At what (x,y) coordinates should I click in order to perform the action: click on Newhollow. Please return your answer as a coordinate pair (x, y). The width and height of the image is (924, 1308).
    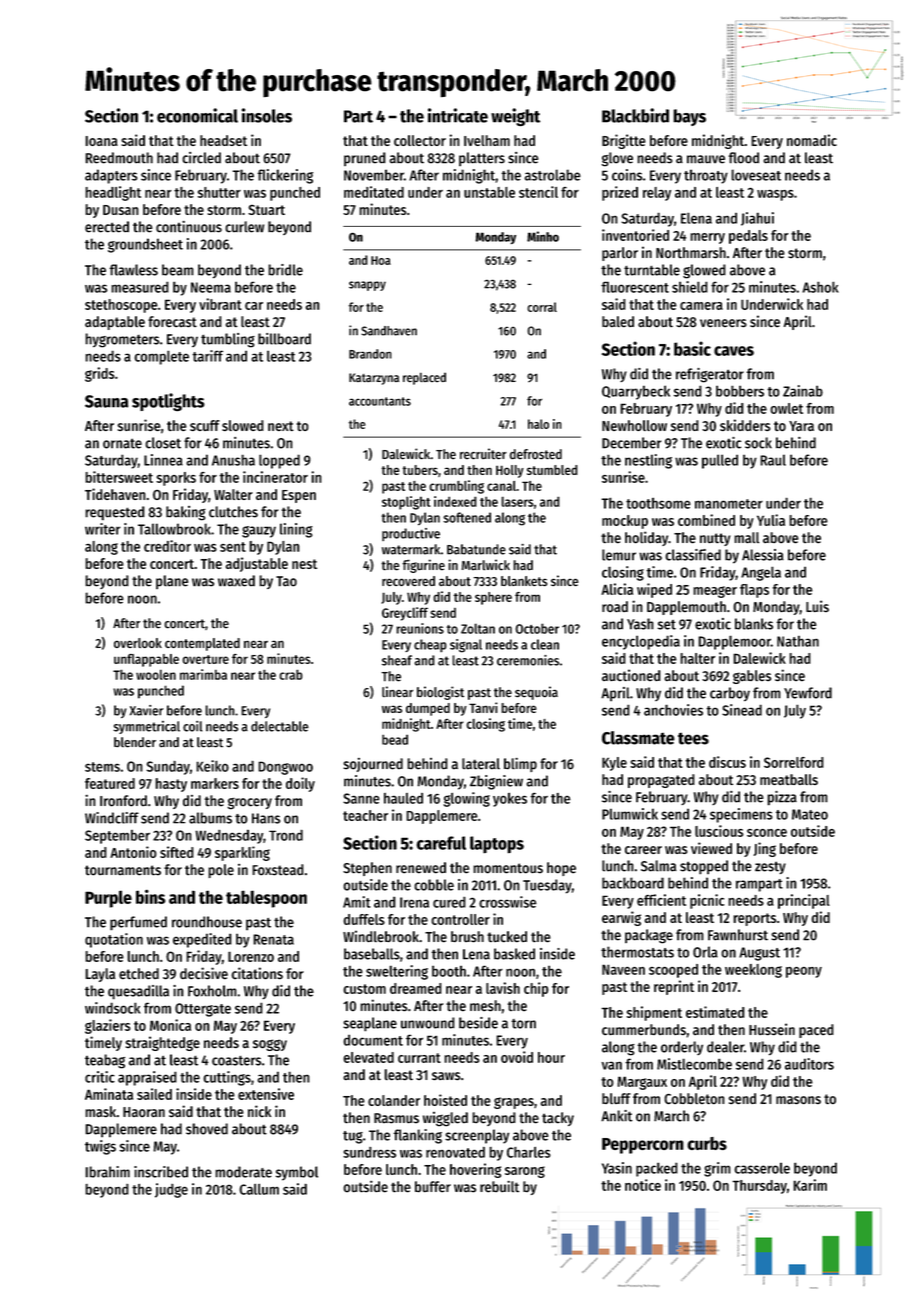
    Looking at the image, I should click on (634, 425).
